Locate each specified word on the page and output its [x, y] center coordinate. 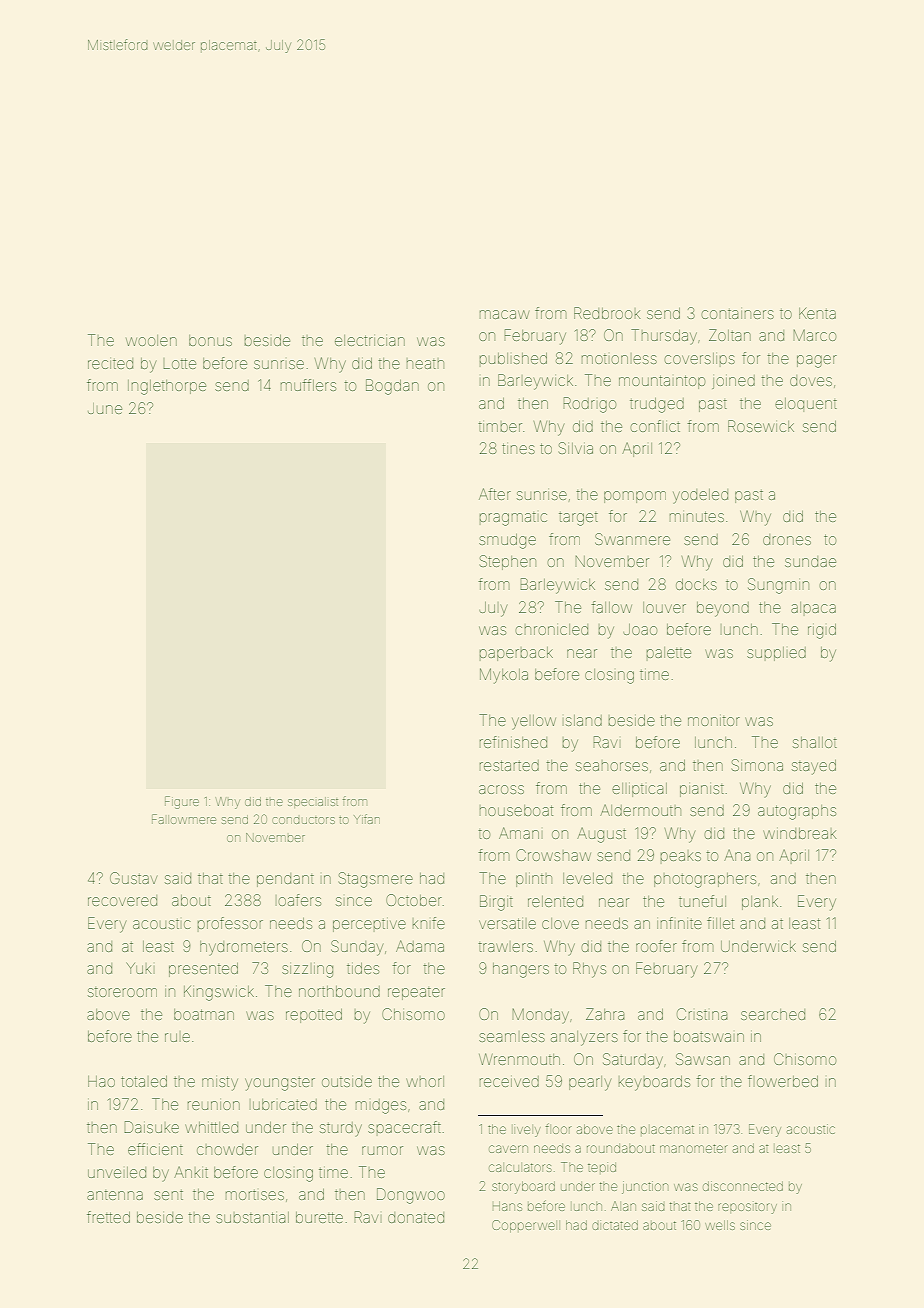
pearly [590, 1083]
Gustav [133, 878]
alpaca [813, 607]
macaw [504, 314]
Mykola [504, 676]
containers [737, 314]
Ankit [191, 1172]
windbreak [799, 833]
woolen [151, 340]
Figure [182, 802]
